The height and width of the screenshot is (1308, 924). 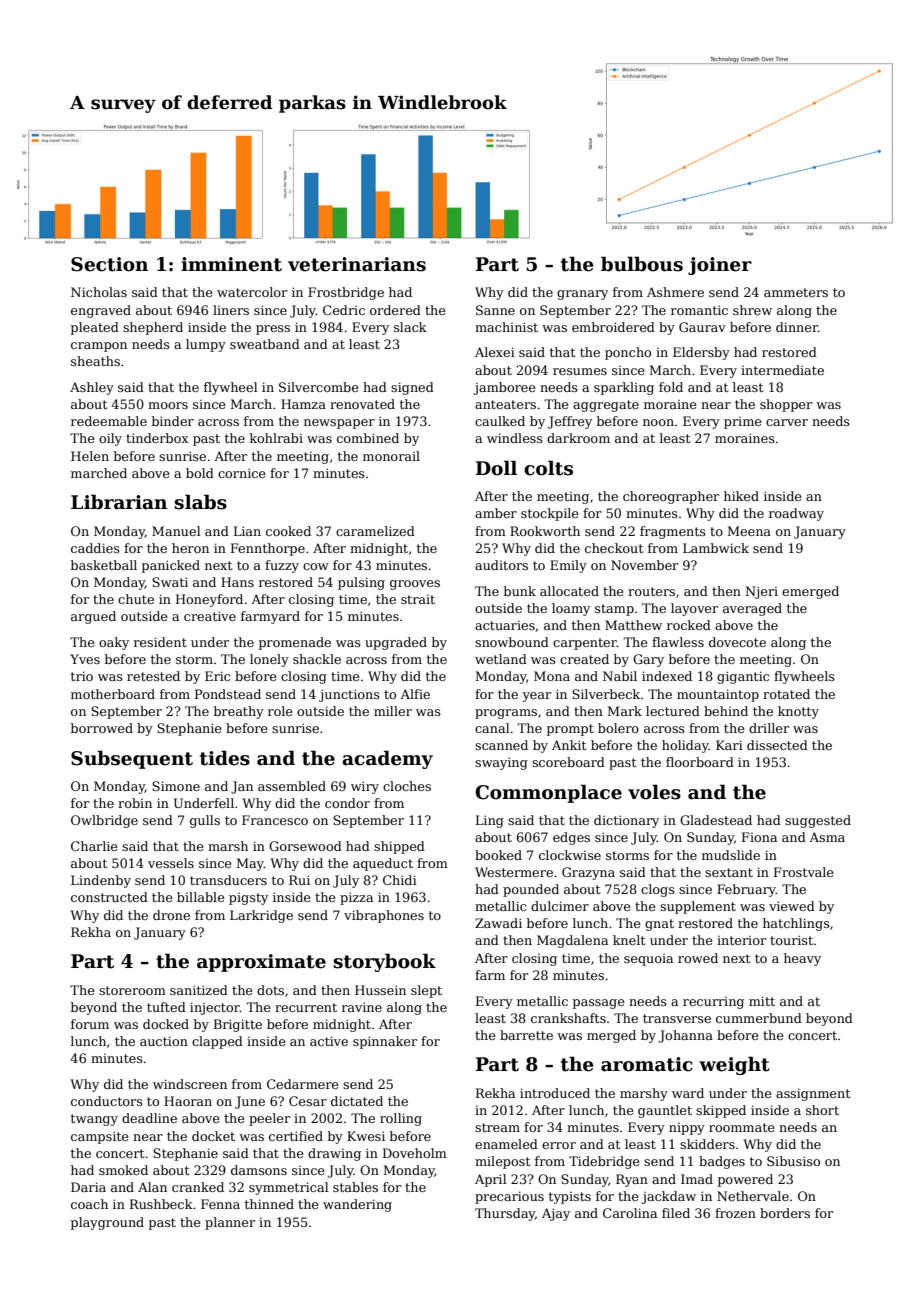 What do you see at coordinates (818, 821) in the screenshot?
I see `suggested` at bounding box center [818, 821].
